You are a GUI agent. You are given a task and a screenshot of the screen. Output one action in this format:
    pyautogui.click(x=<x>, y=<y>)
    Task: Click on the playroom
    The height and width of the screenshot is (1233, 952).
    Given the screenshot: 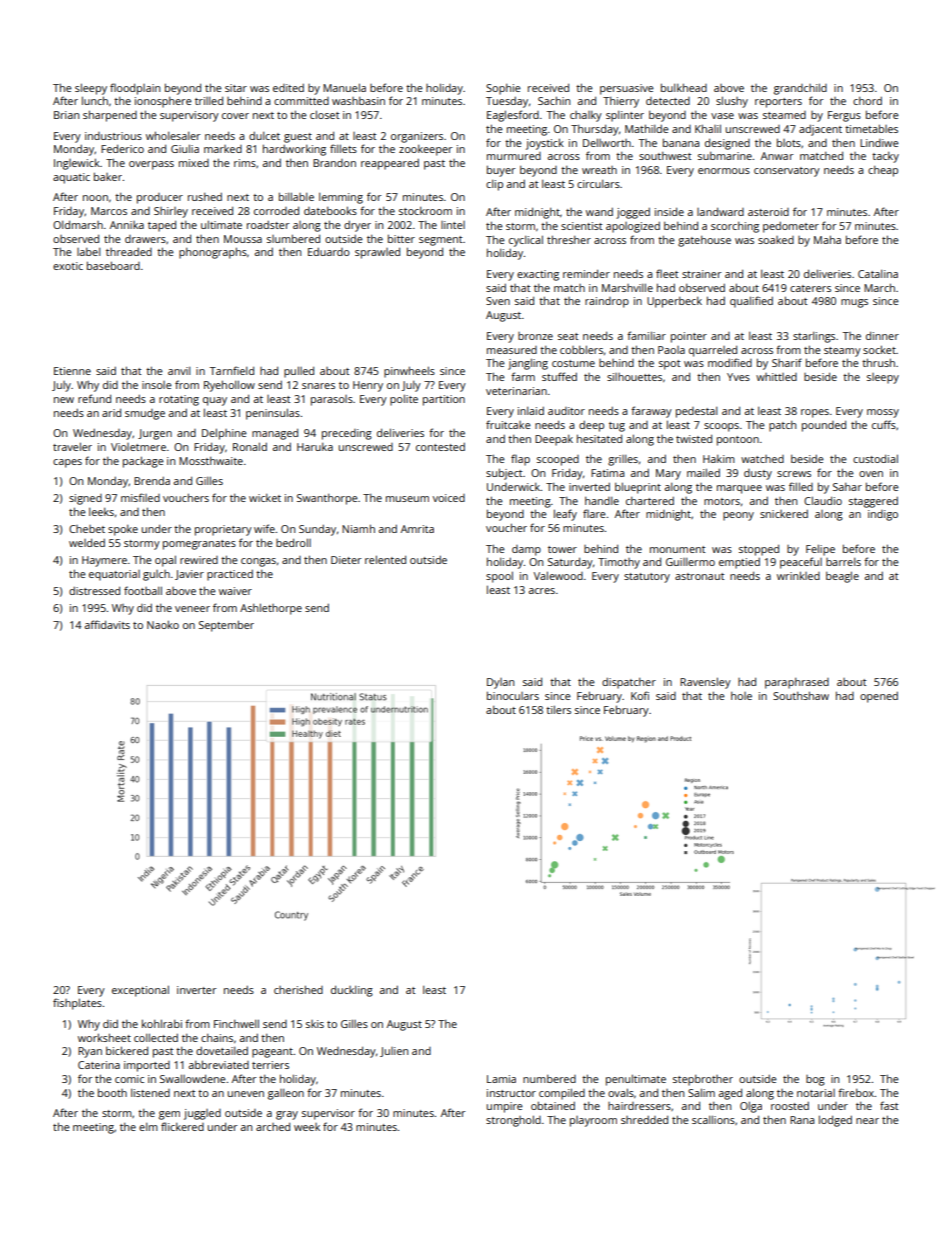 What is the action you would take?
    pyautogui.click(x=593, y=1121)
